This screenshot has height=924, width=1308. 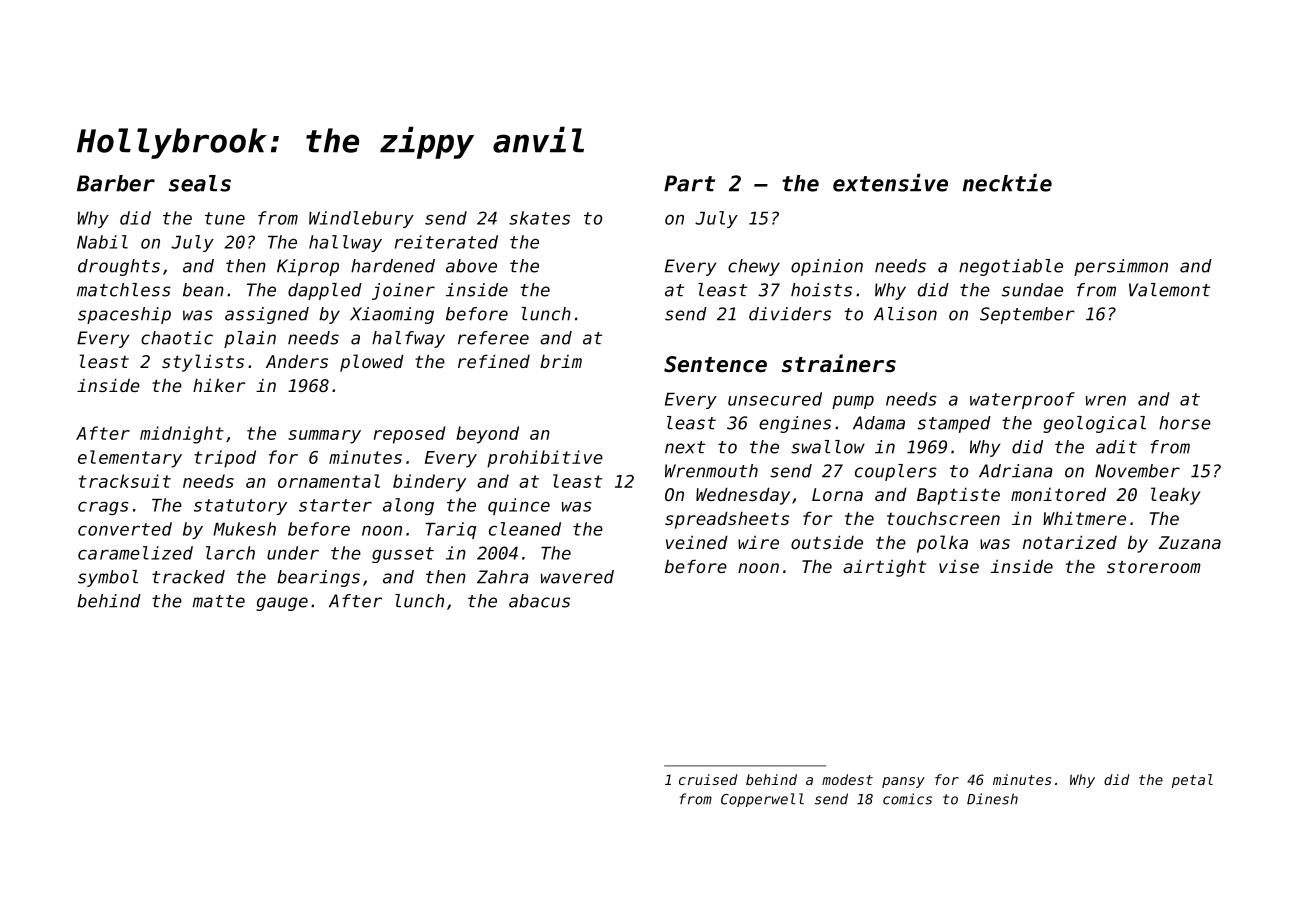 I want to click on strainers, so click(x=839, y=363).
